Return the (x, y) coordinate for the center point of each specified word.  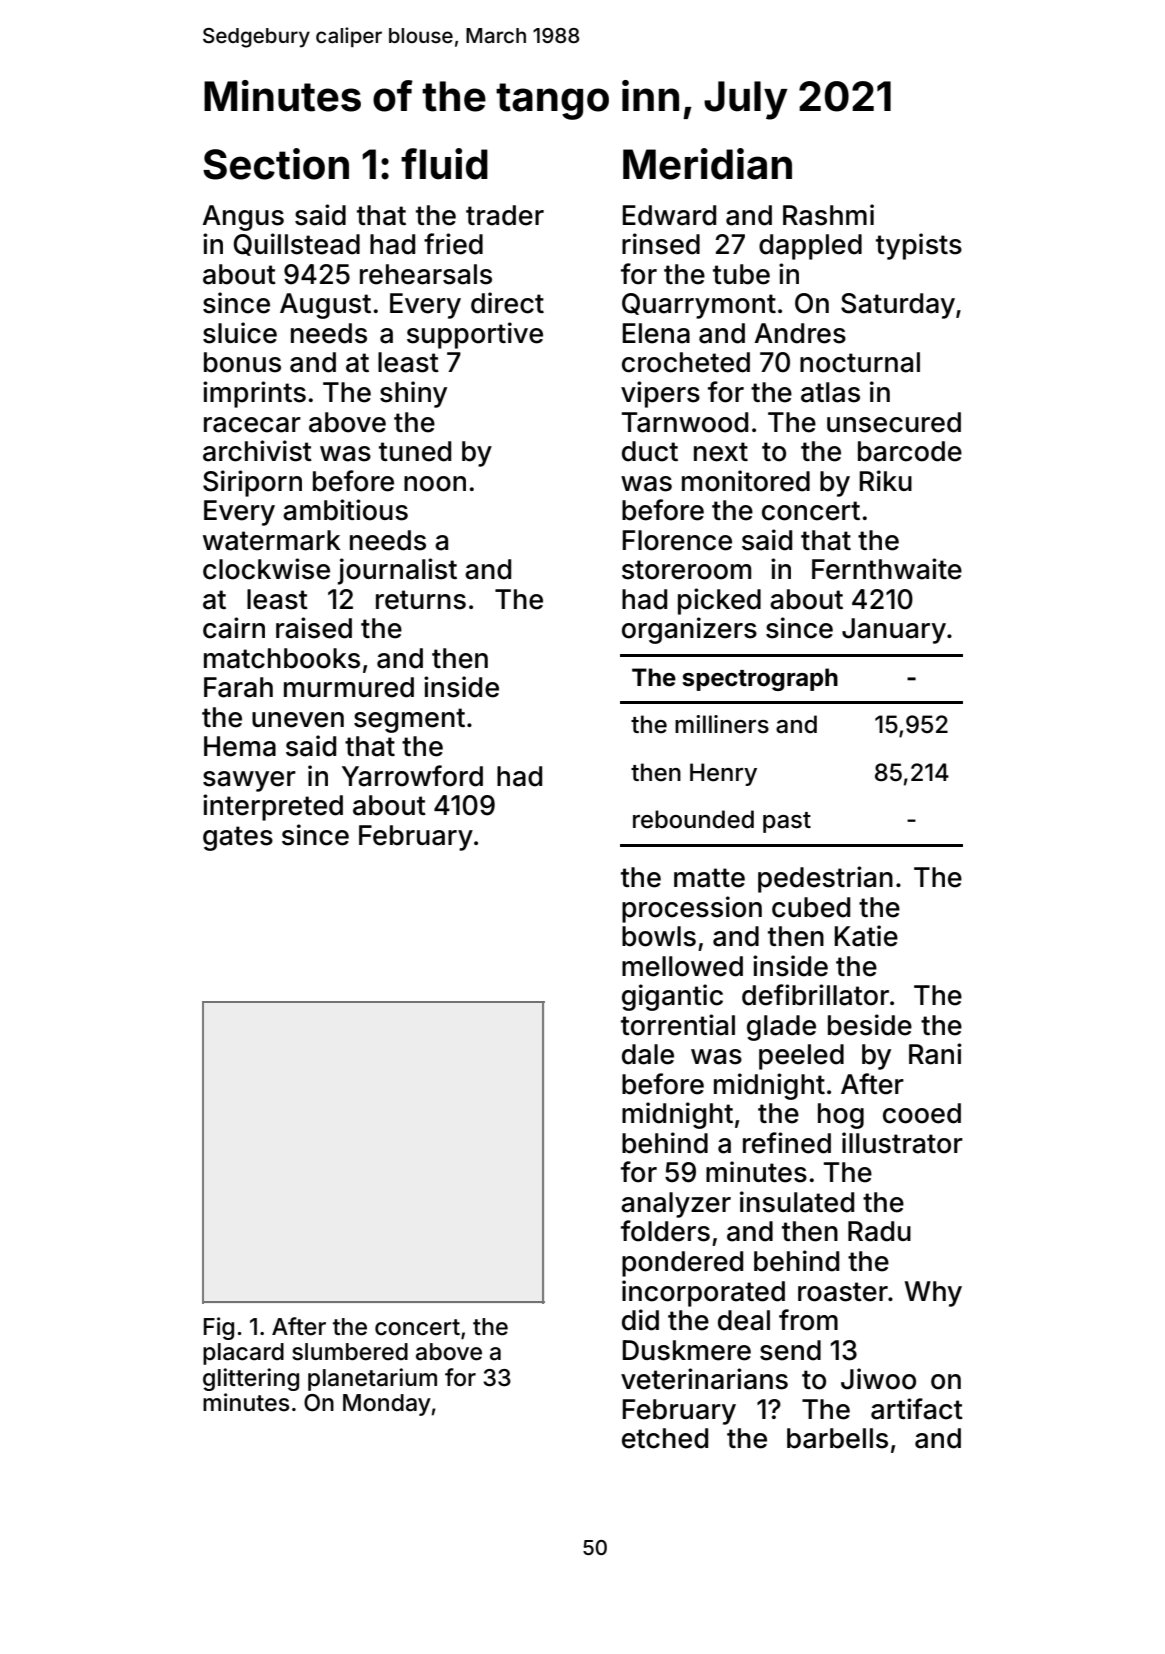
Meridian (707, 164)
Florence (677, 540)
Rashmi (828, 215)
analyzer (676, 1205)
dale (648, 1054)
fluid (444, 164)
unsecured (894, 422)
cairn (234, 628)
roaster (843, 1292)
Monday (387, 1405)
